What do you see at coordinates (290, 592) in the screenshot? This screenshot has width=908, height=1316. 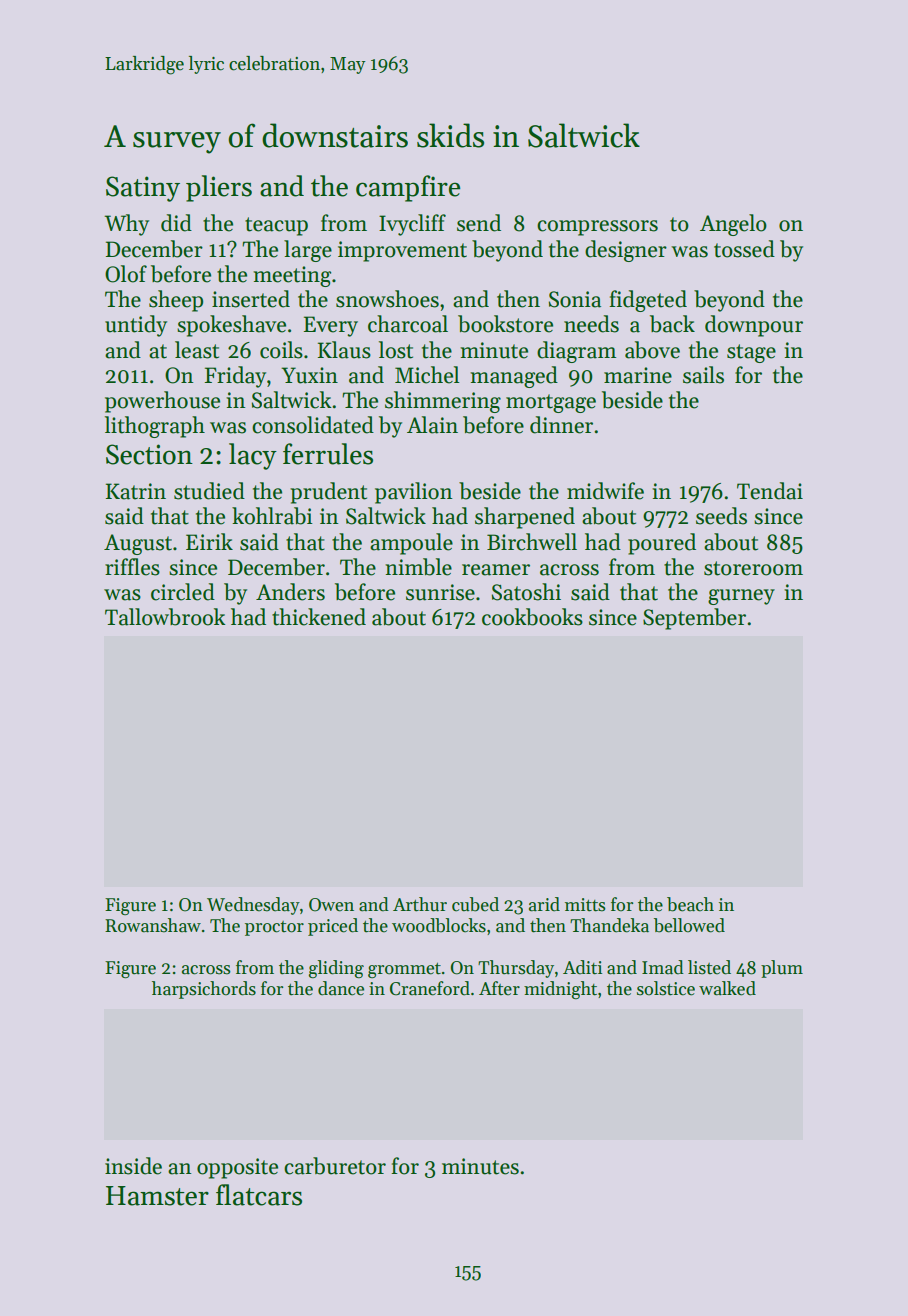 I see `Anders` at bounding box center [290, 592].
